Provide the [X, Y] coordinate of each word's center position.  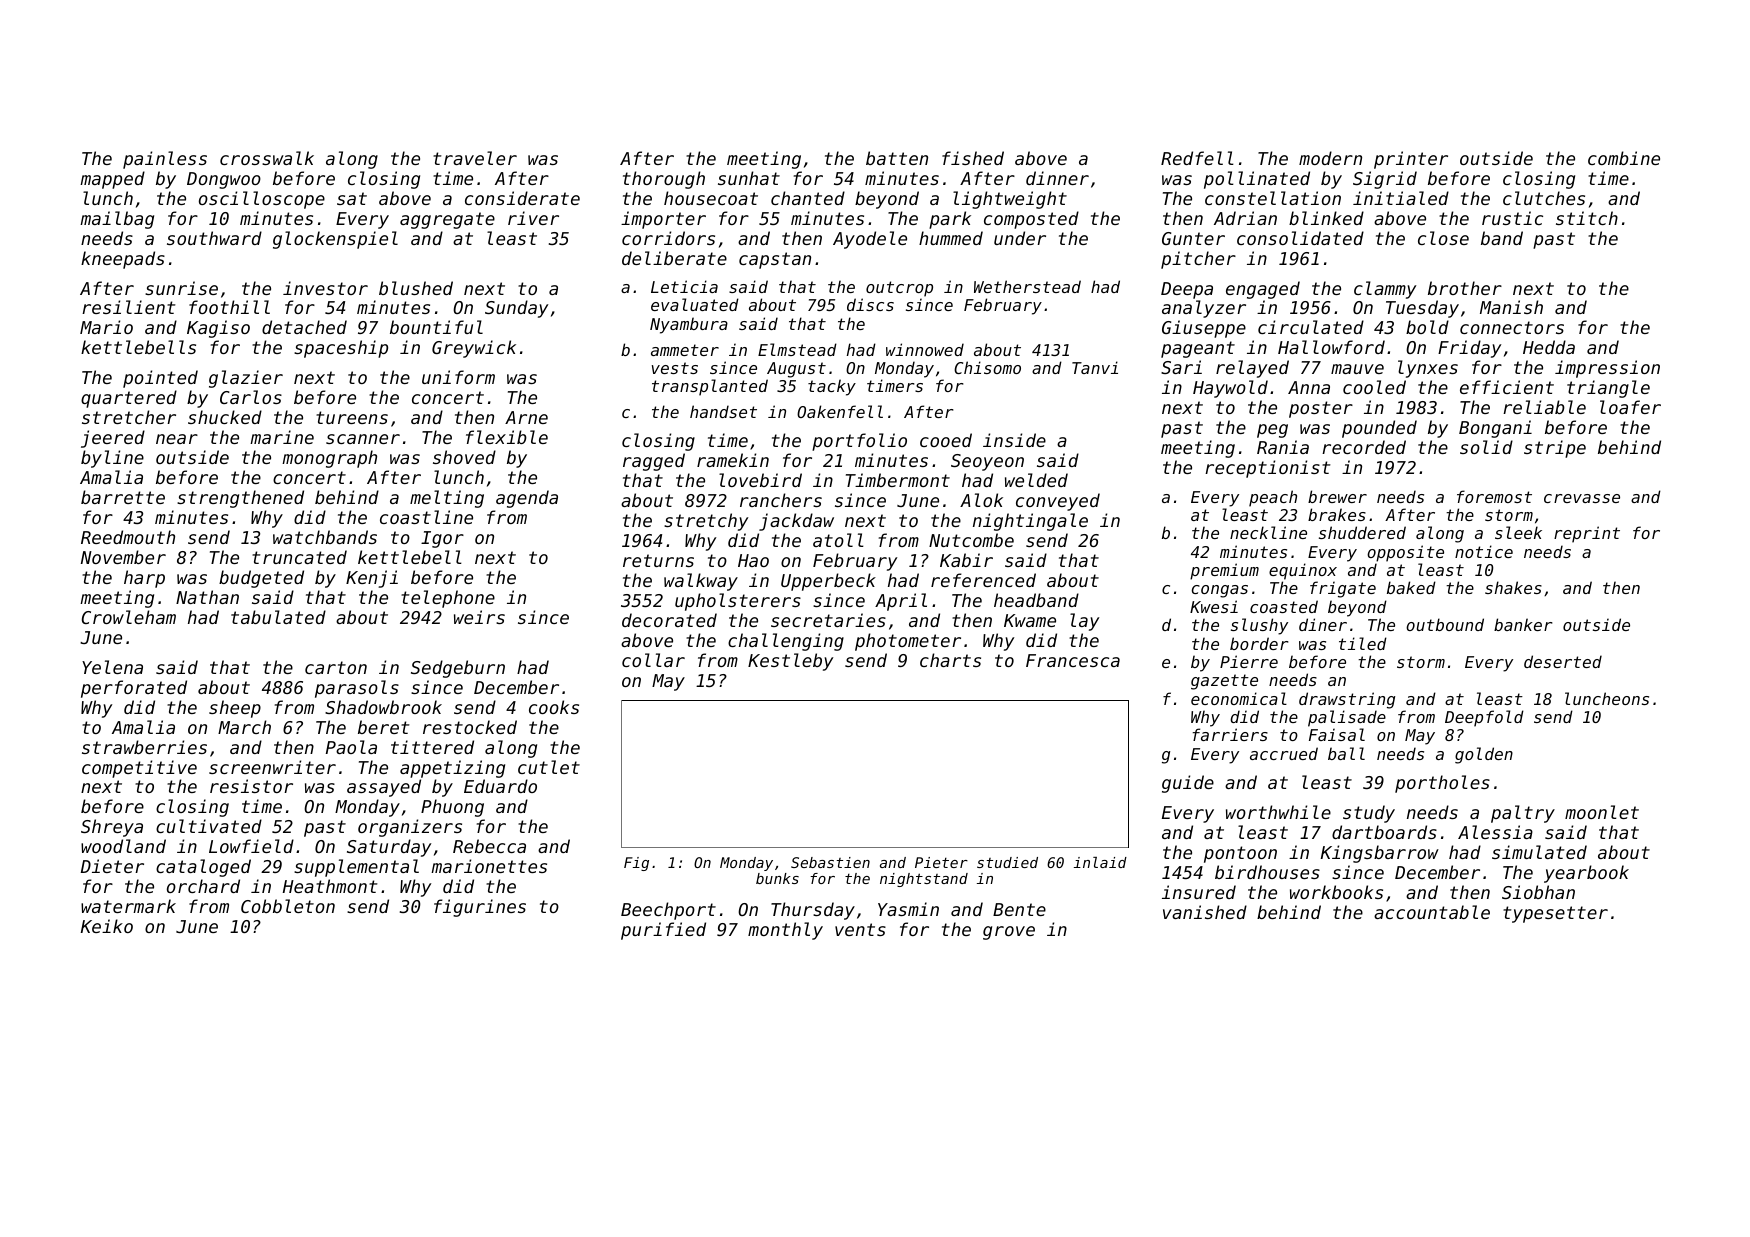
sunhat [749, 178]
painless [165, 160]
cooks [554, 707]
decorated [669, 620]
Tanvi [1095, 367]
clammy [1385, 290]
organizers [410, 828]
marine [282, 437]
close [1443, 238]
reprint [1587, 534]
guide [1188, 784]
